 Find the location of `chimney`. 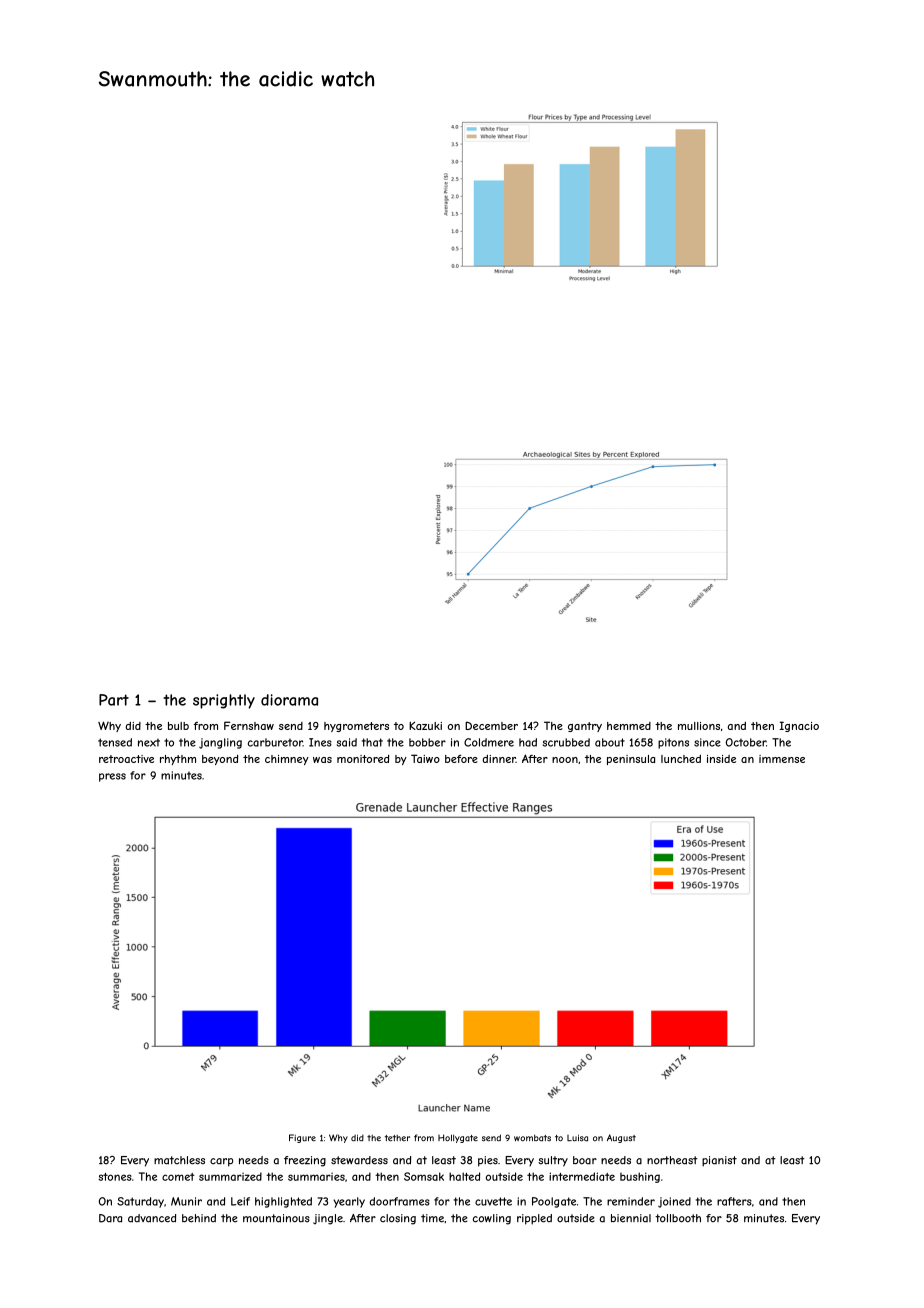

chimney is located at coordinates (287, 760).
